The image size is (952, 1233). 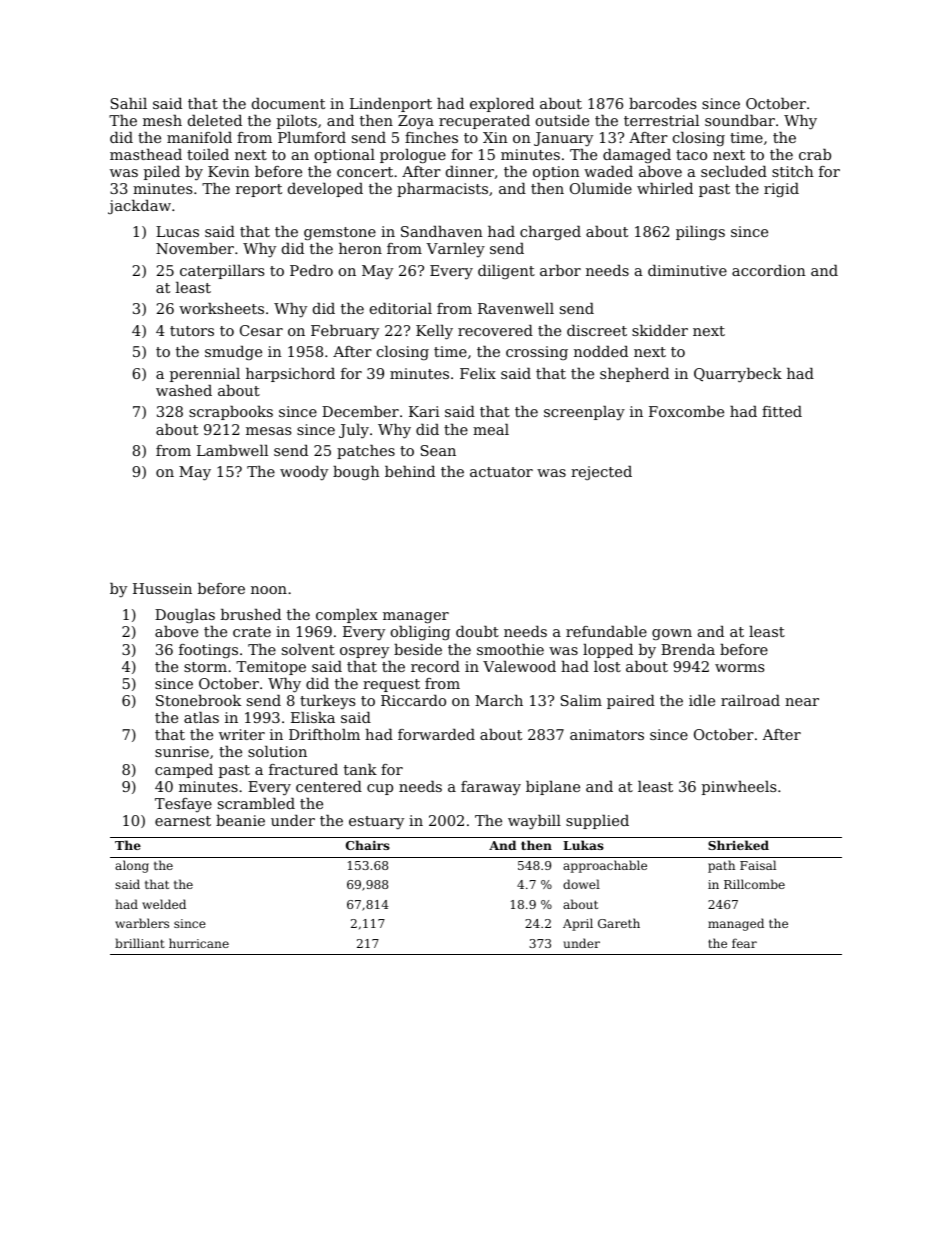 I want to click on hurricane, so click(x=199, y=943).
